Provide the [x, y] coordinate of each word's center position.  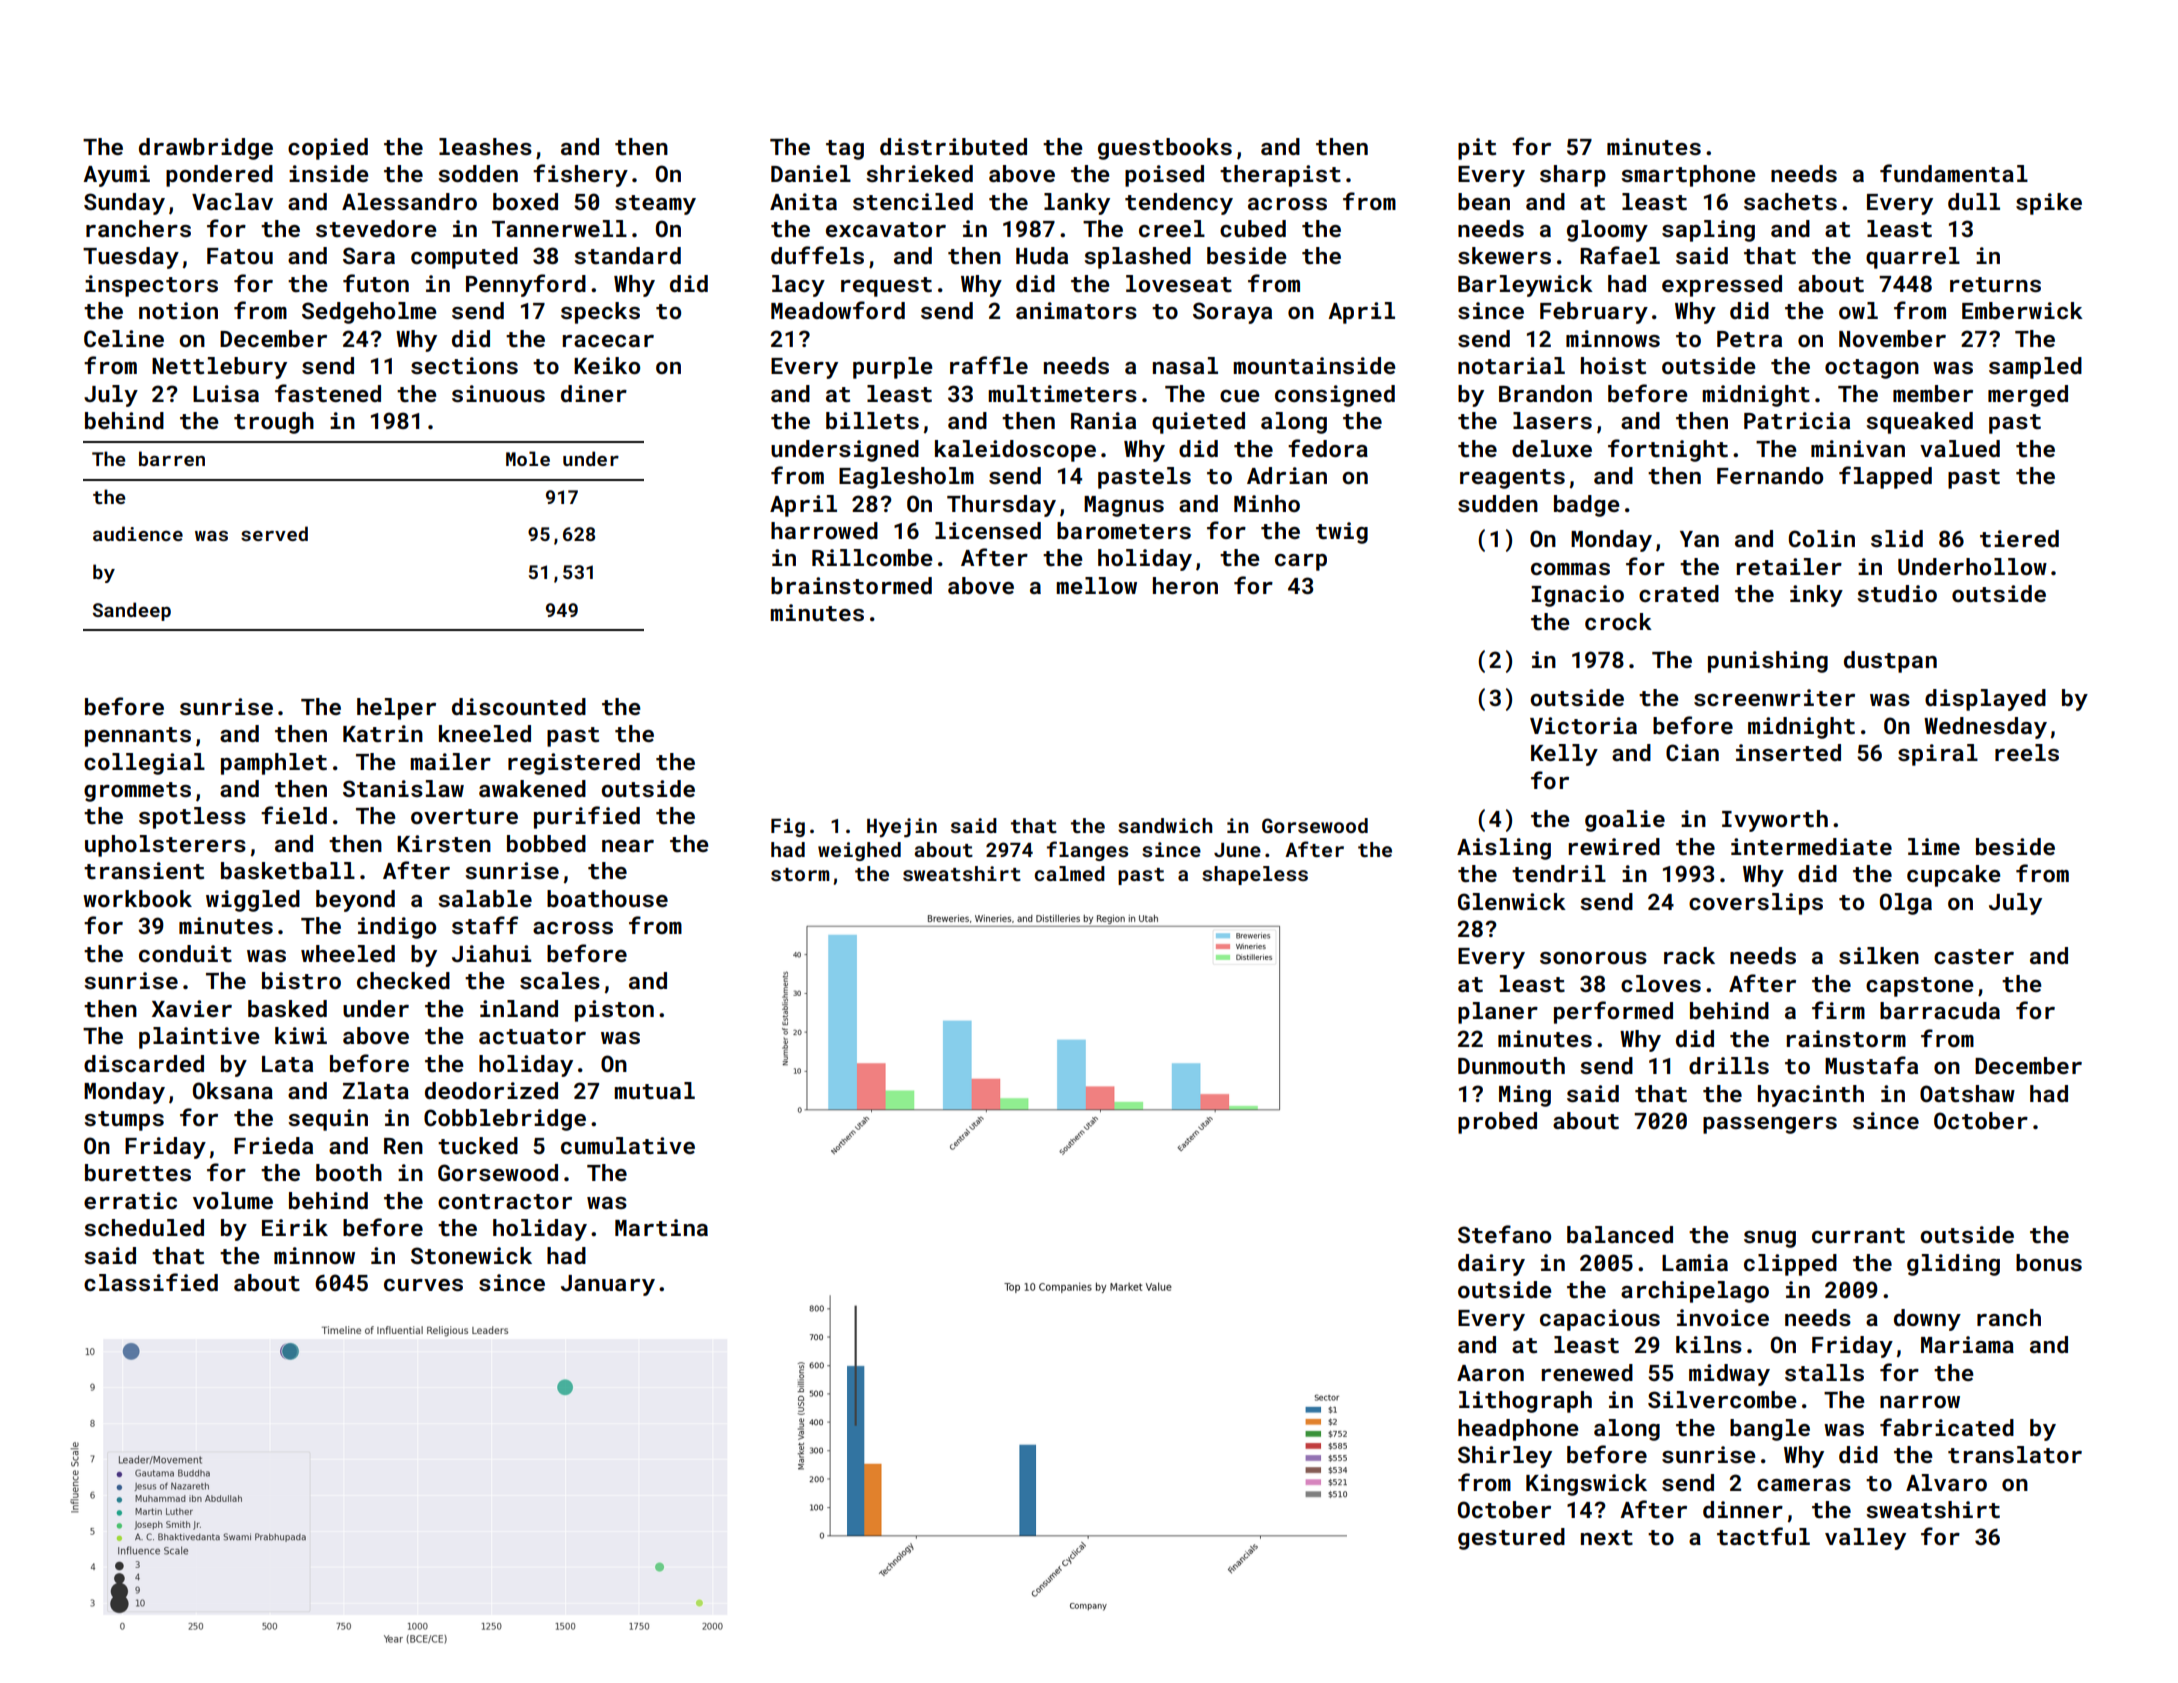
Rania [1103, 420]
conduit [185, 953]
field [294, 815]
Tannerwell [559, 228]
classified [151, 1282]
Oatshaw [1967, 1093]
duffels [817, 255]
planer [1498, 1013]
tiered [2019, 538]
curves [423, 1285]
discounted [519, 706]
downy [1927, 1320]
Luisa [226, 393]
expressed [1722, 286]
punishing [1768, 662]
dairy [1491, 1265]
